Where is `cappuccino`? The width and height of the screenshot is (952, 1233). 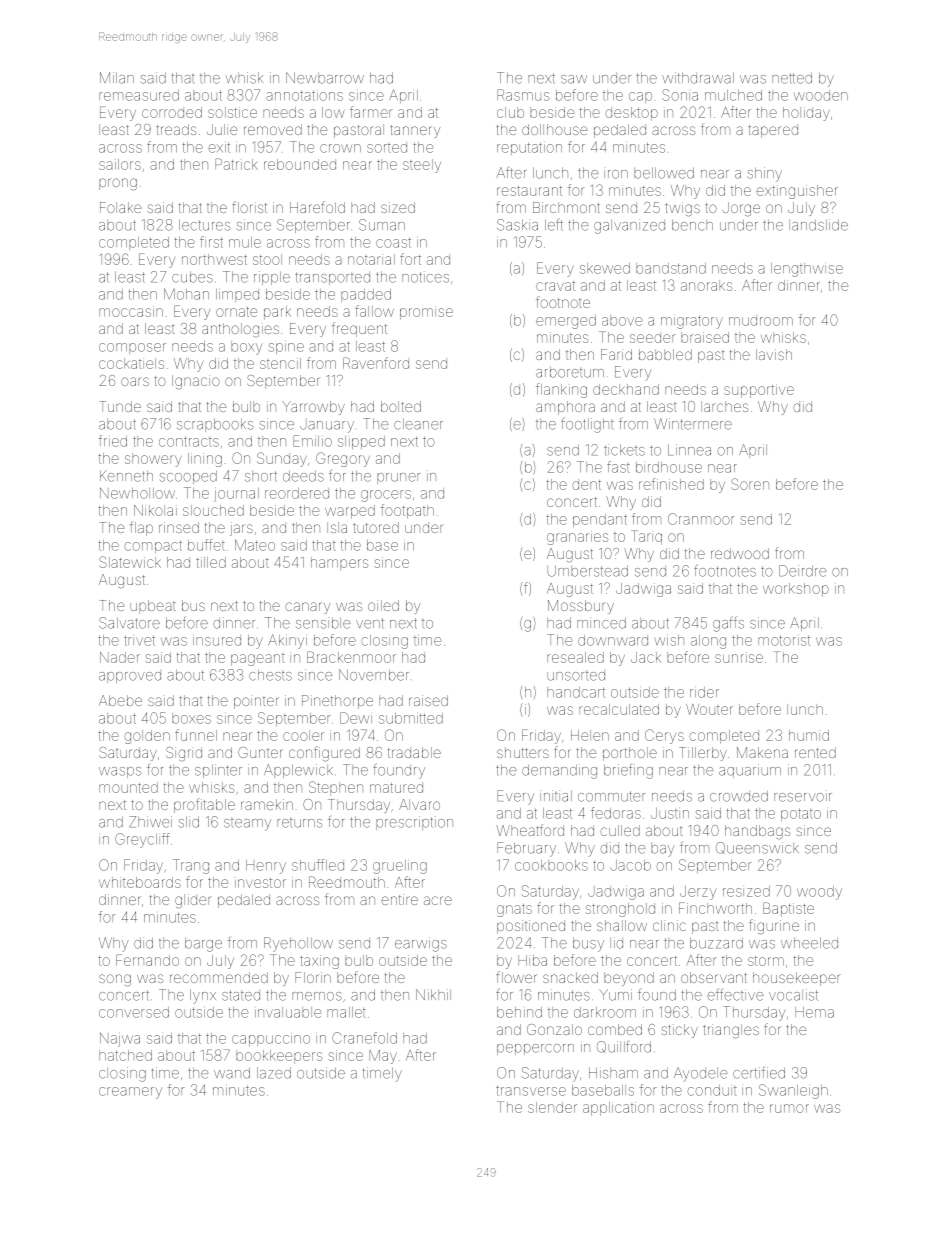 cappuccino is located at coordinates (271, 1040).
